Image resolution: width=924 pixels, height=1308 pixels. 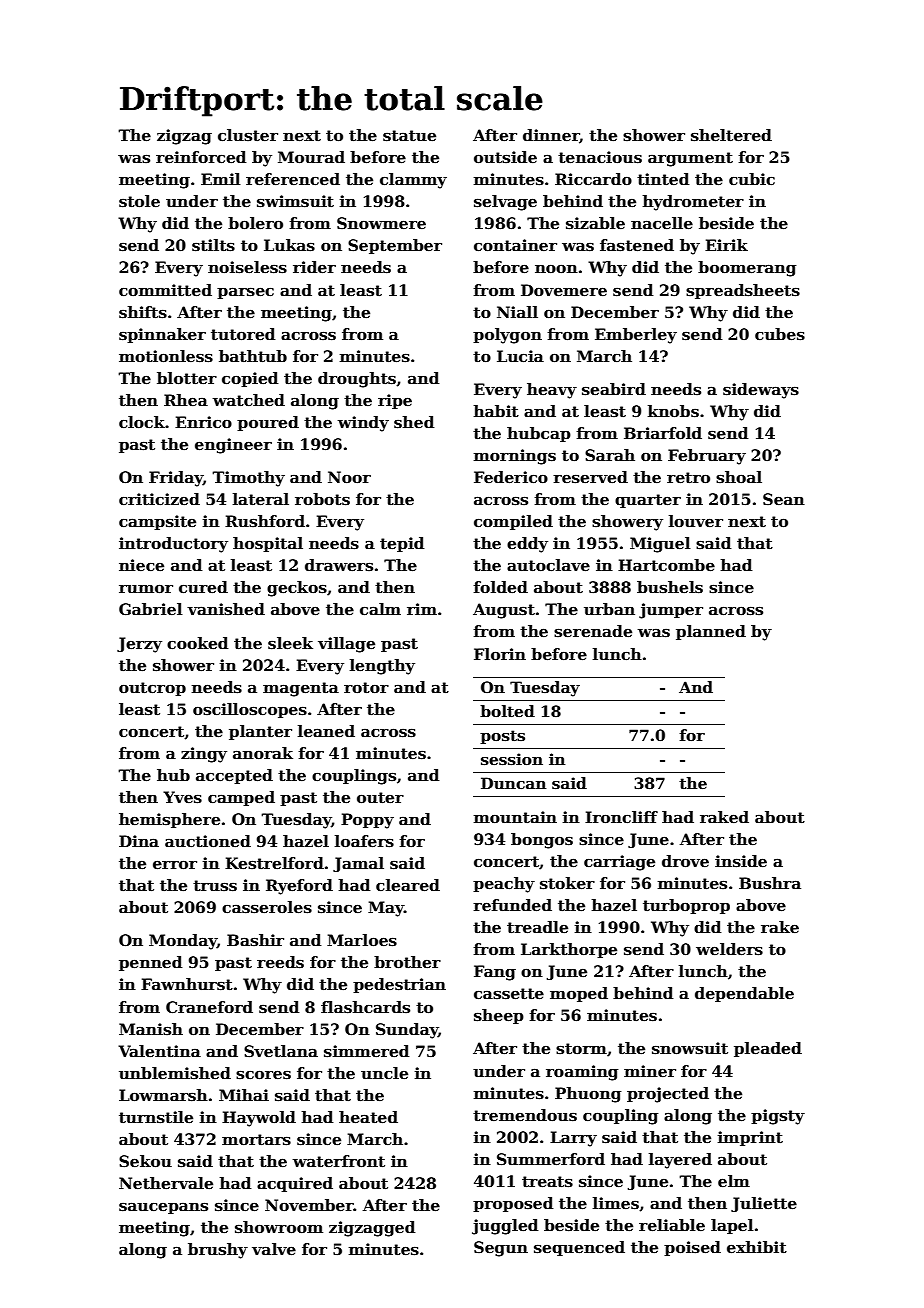 I want to click on dinner, so click(x=551, y=136).
